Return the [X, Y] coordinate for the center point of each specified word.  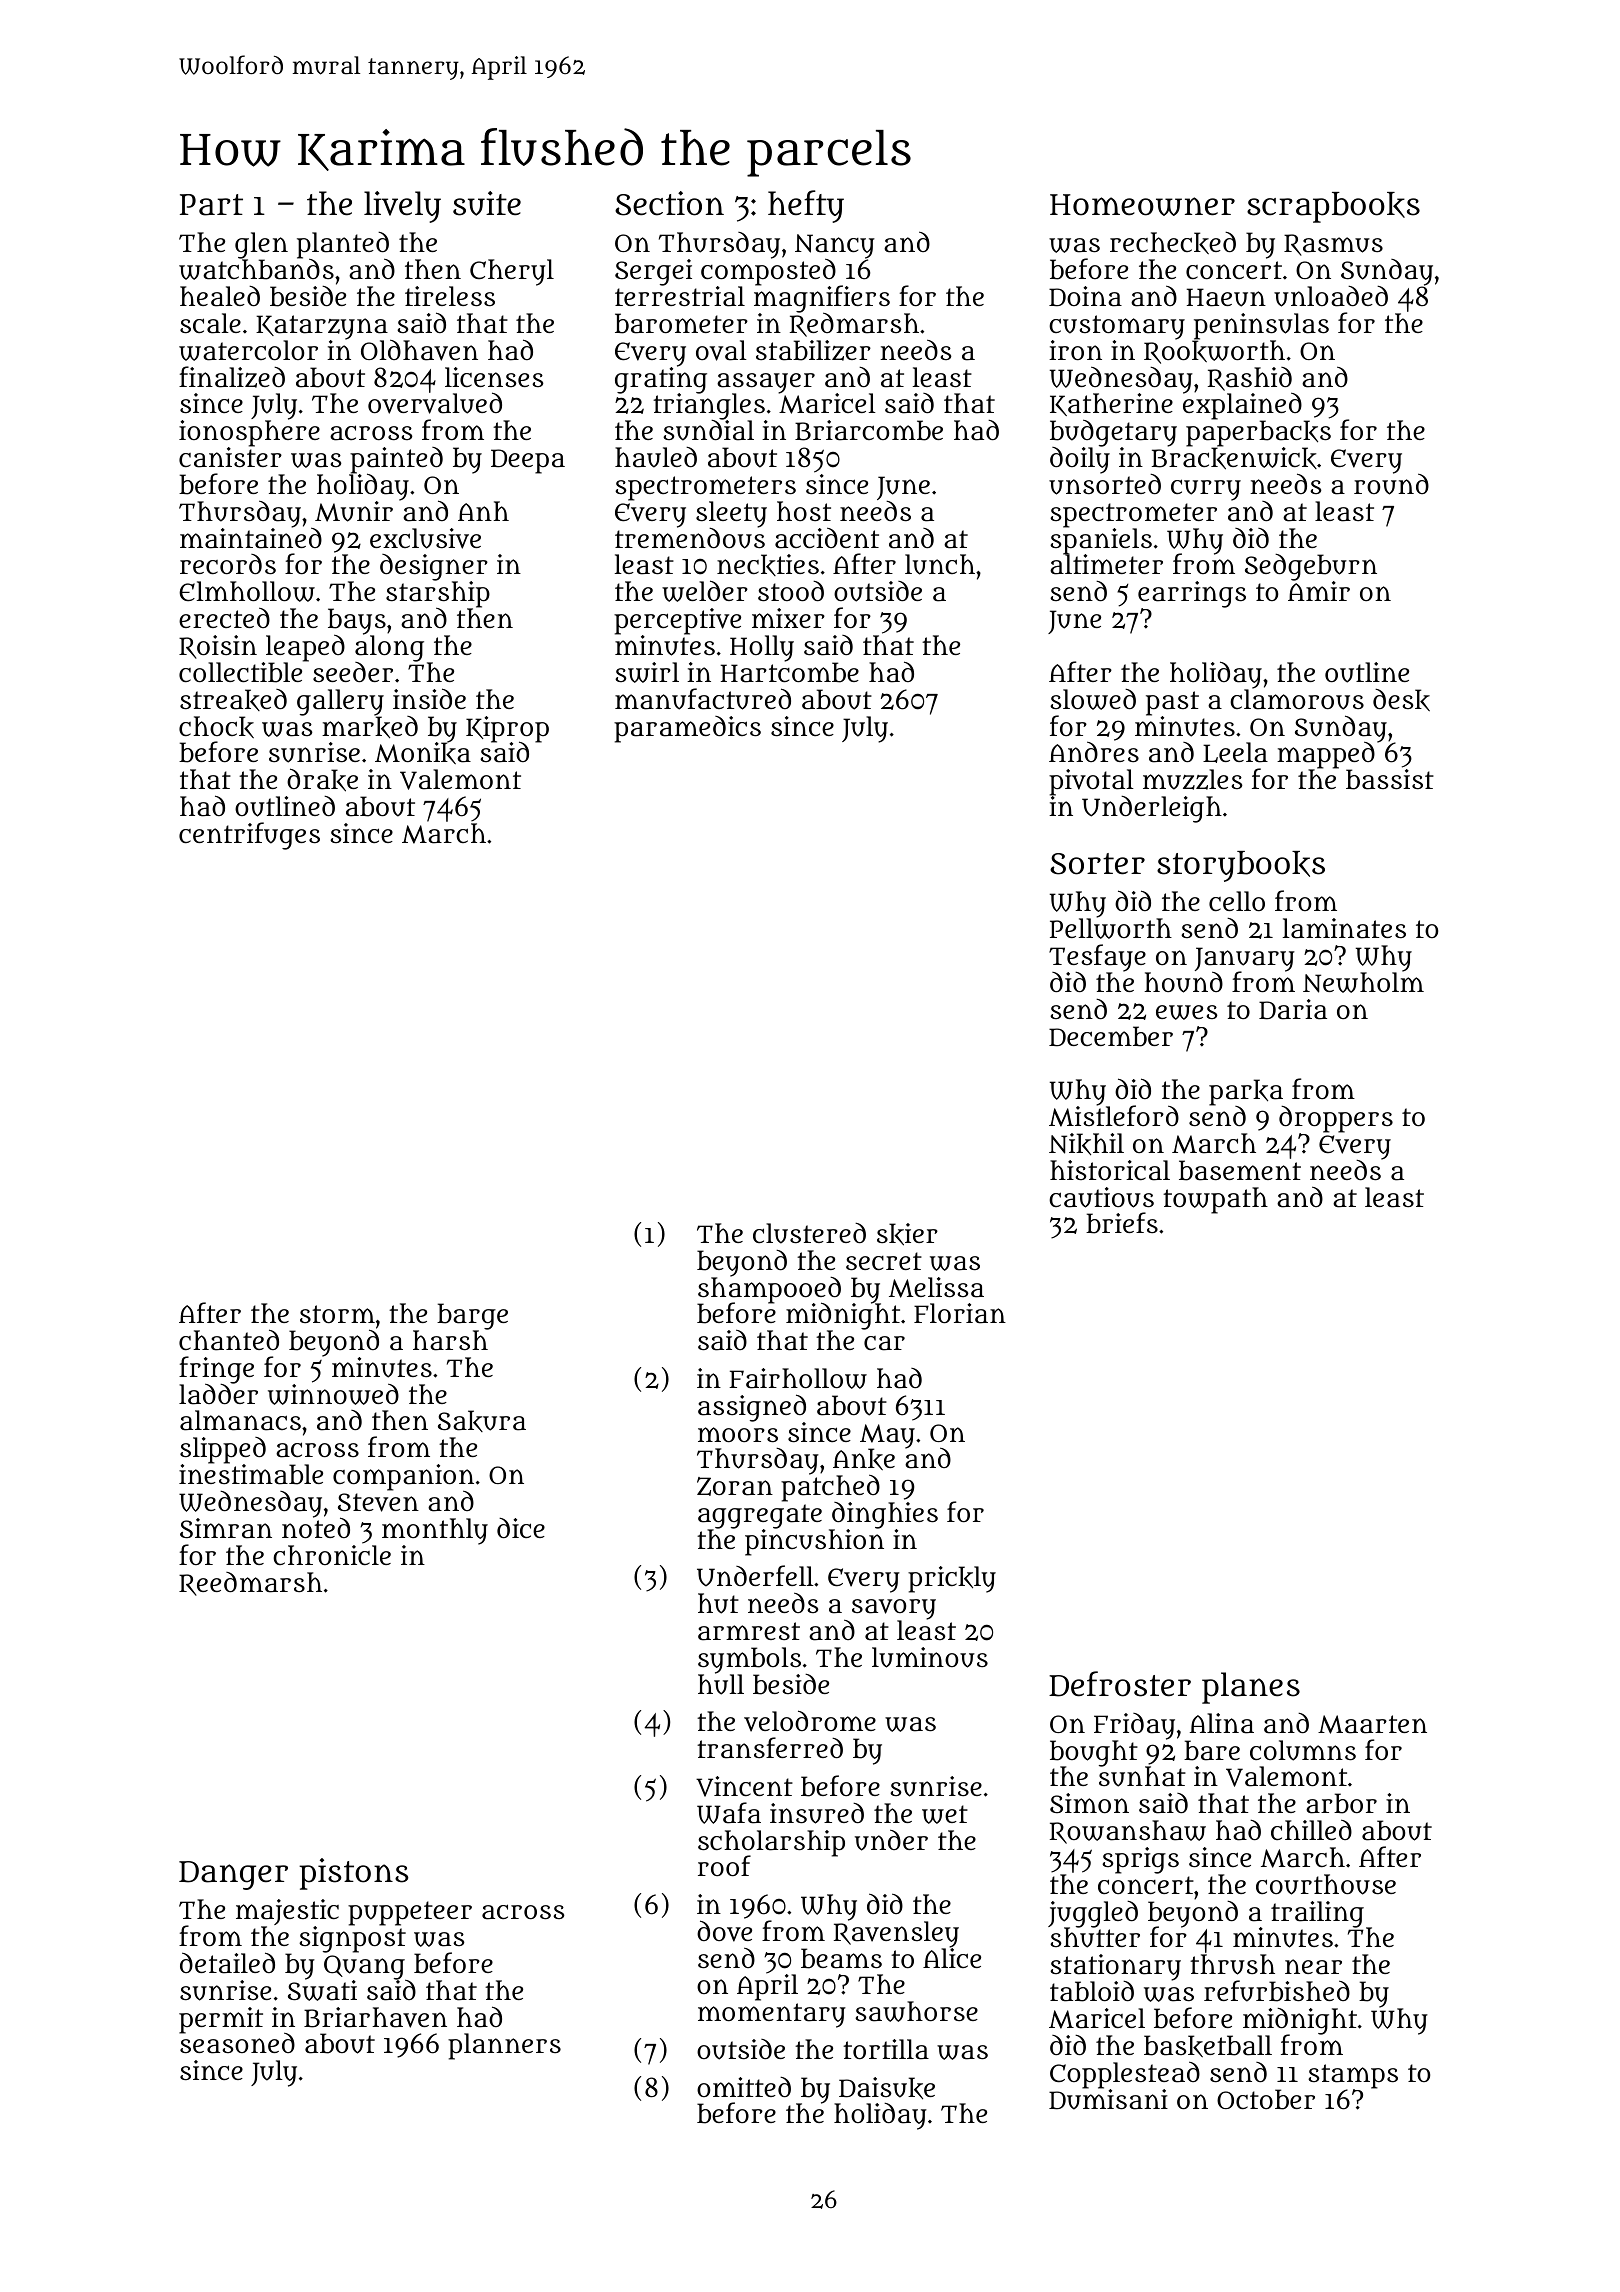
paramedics [687, 729]
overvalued [435, 403]
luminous [930, 1657]
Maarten [1372, 1724]
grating [661, 380]
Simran [226, 1528]
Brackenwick [1234, 458]
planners [504, 2046]
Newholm [1363, 982]
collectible [240, 672]
